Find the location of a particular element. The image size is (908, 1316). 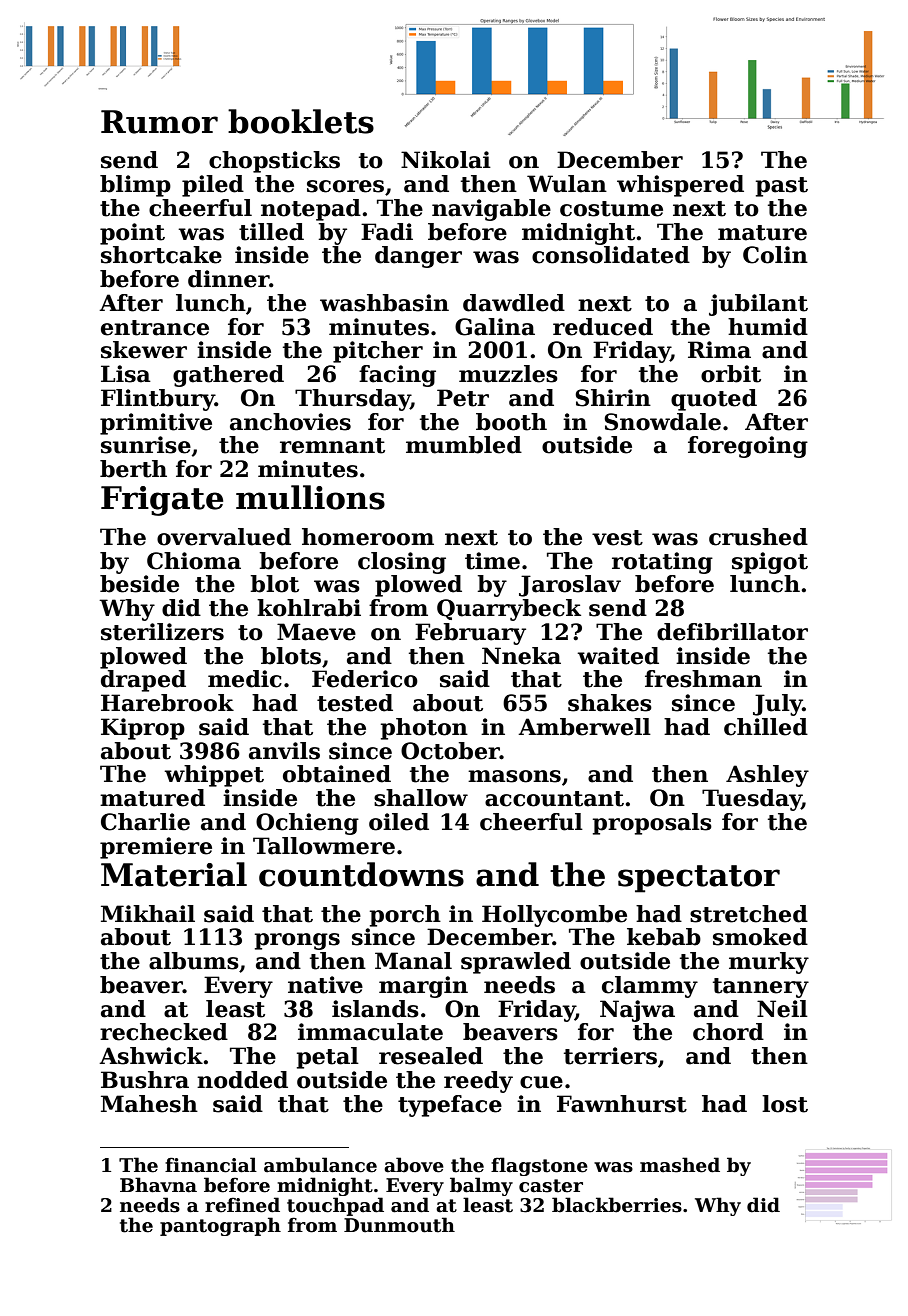

Federico is located at coordinates (365, 679).
